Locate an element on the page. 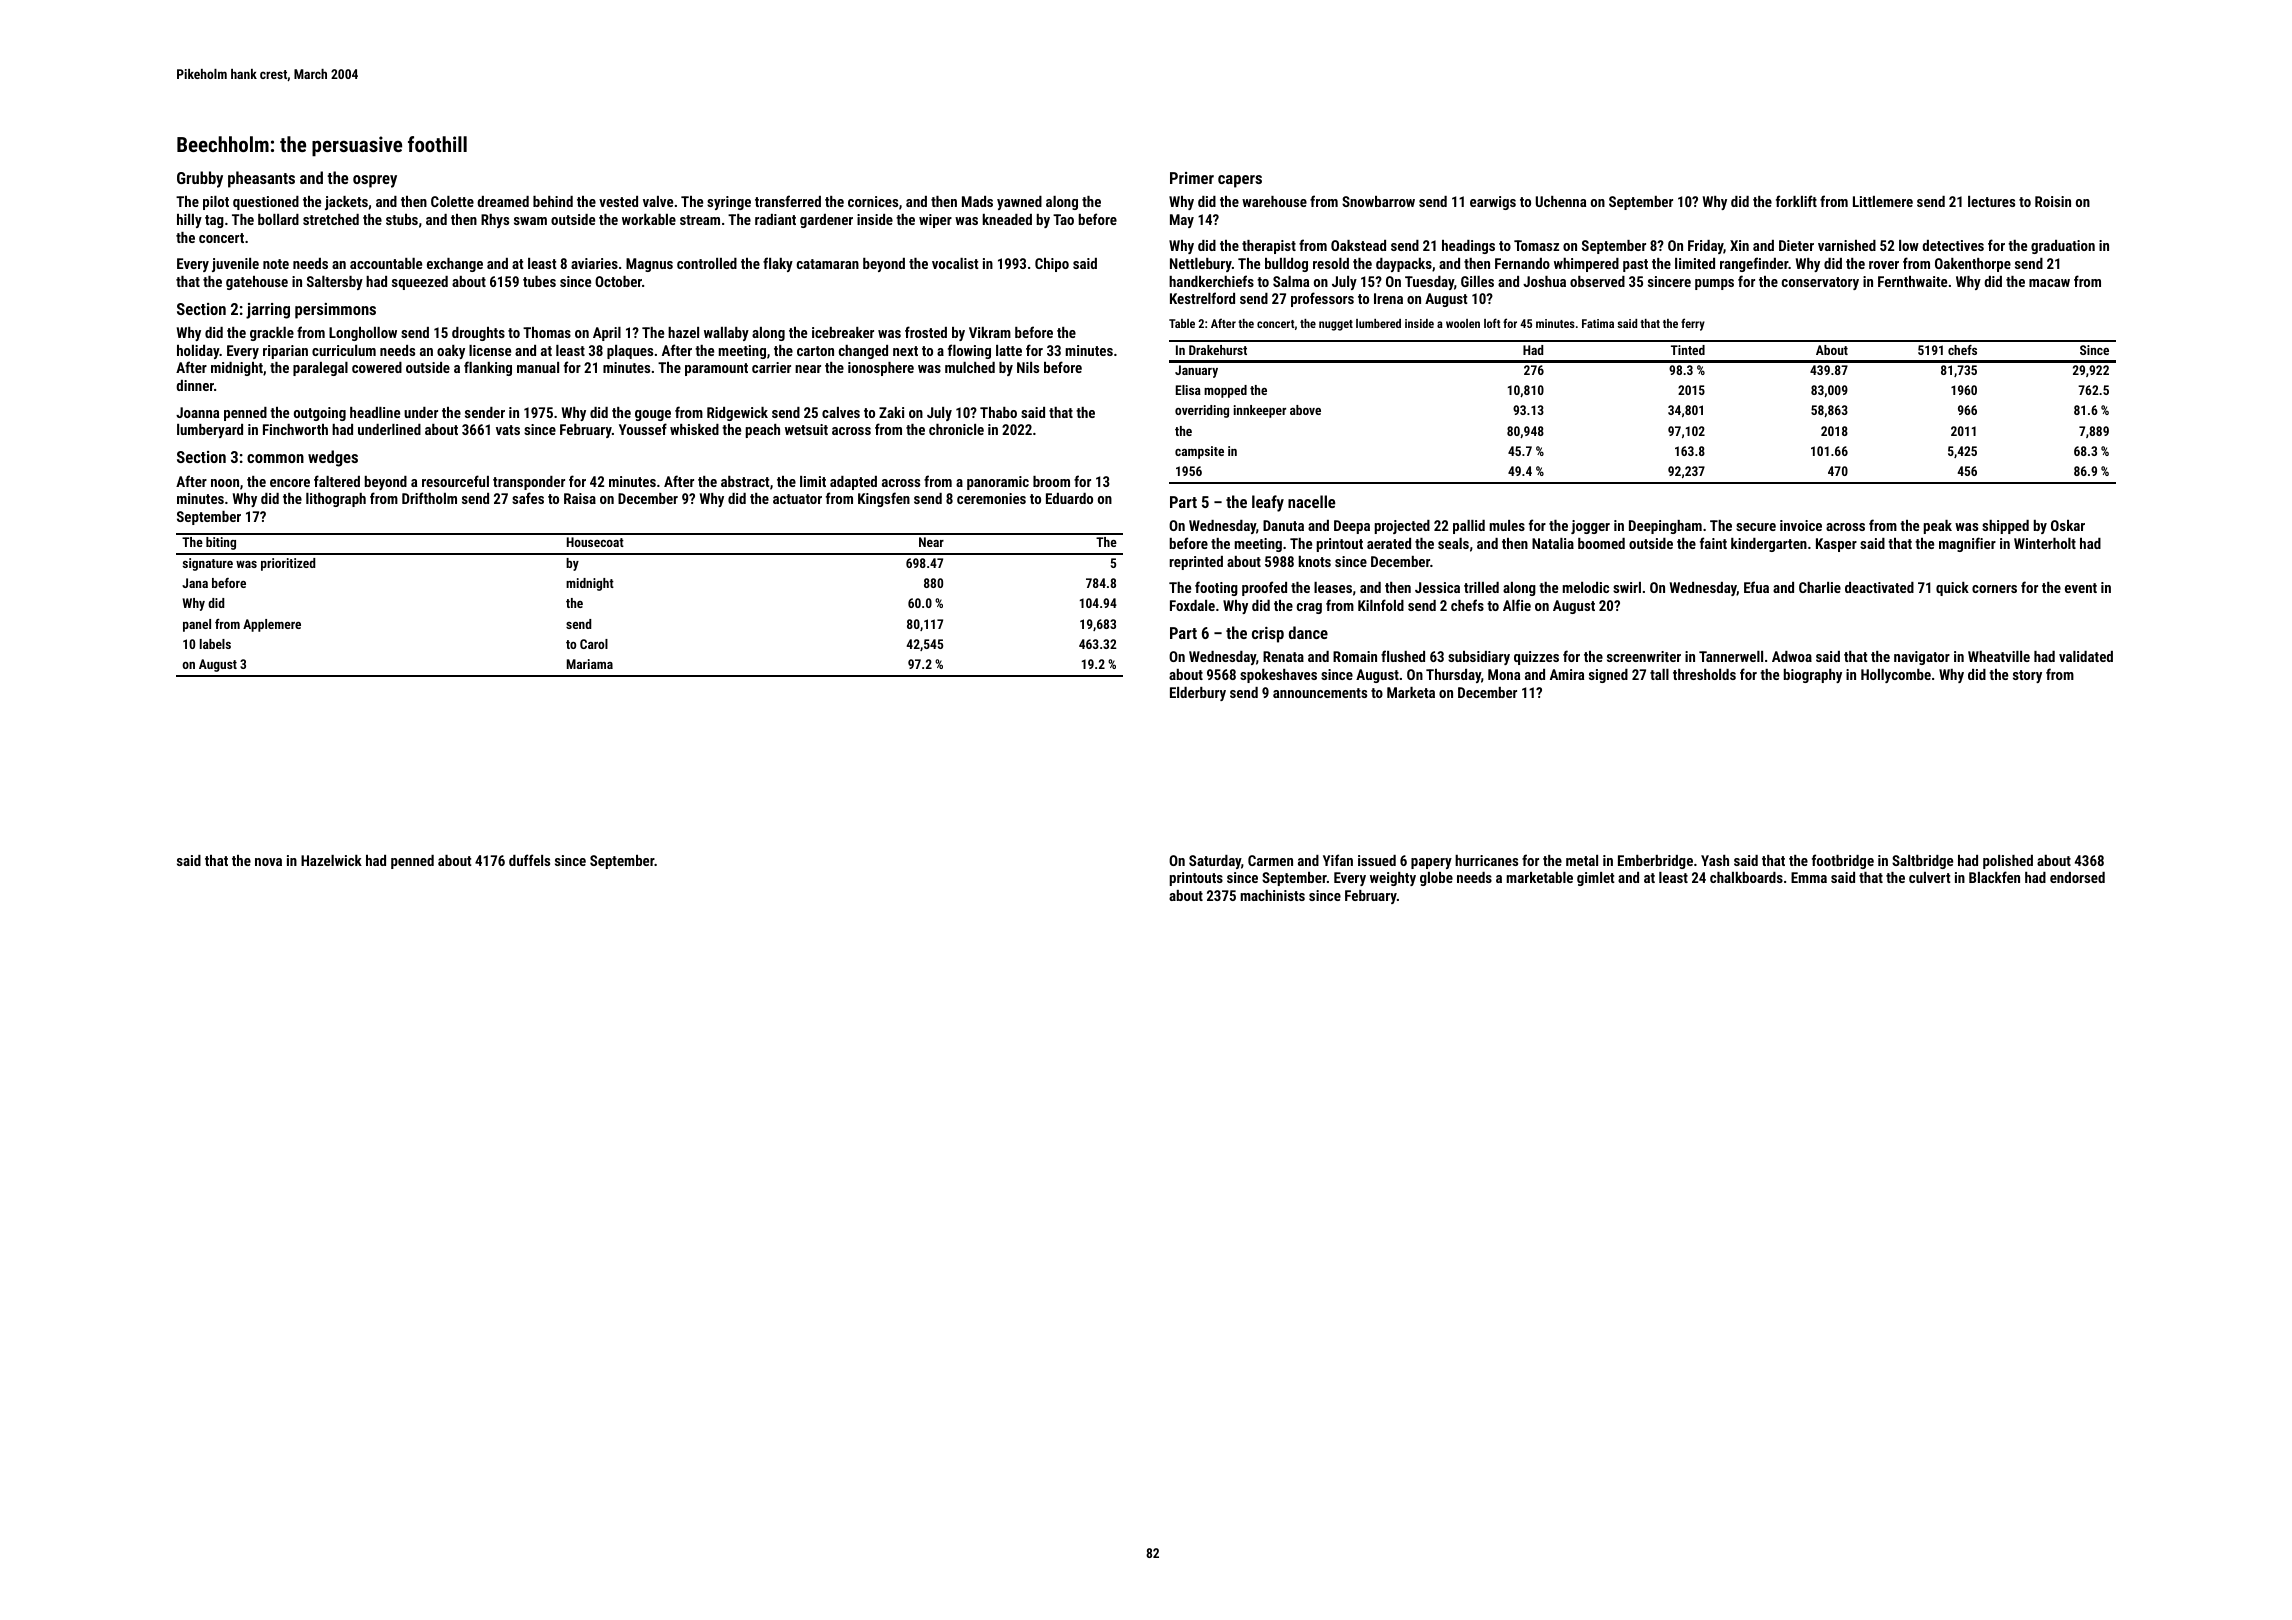 The width and height of the page is (2292, 1620). duffels is located at coordinates (529, 860).
